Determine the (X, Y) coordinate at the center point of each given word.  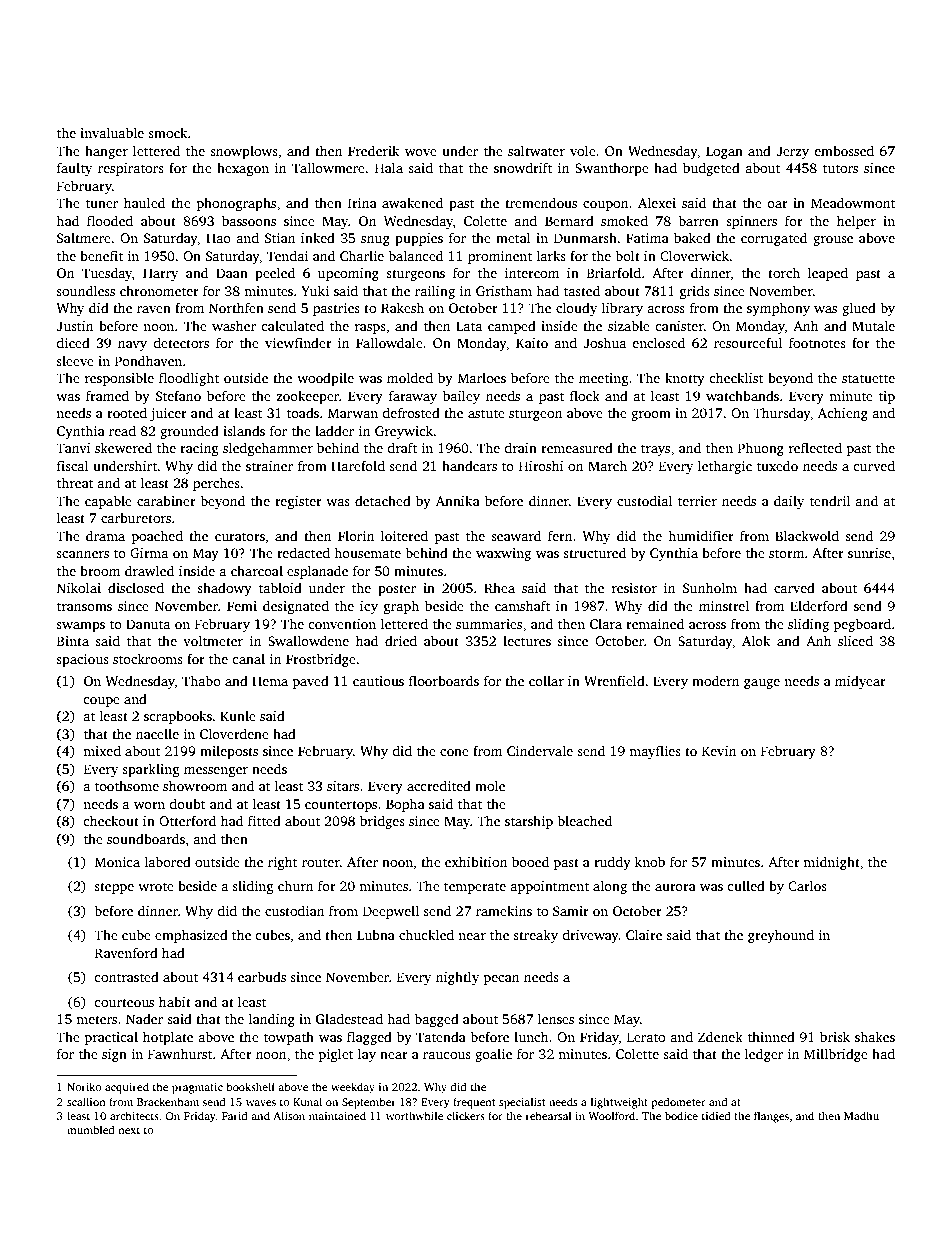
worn (149, 805)
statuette (868, 378)
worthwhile (414, 1115)
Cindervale (540, 750)
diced (73, 342)
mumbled (91, 1129)
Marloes (482, 377)
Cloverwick (694, 255)
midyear (860, 682)
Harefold (358, 465)
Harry (160, 274)
